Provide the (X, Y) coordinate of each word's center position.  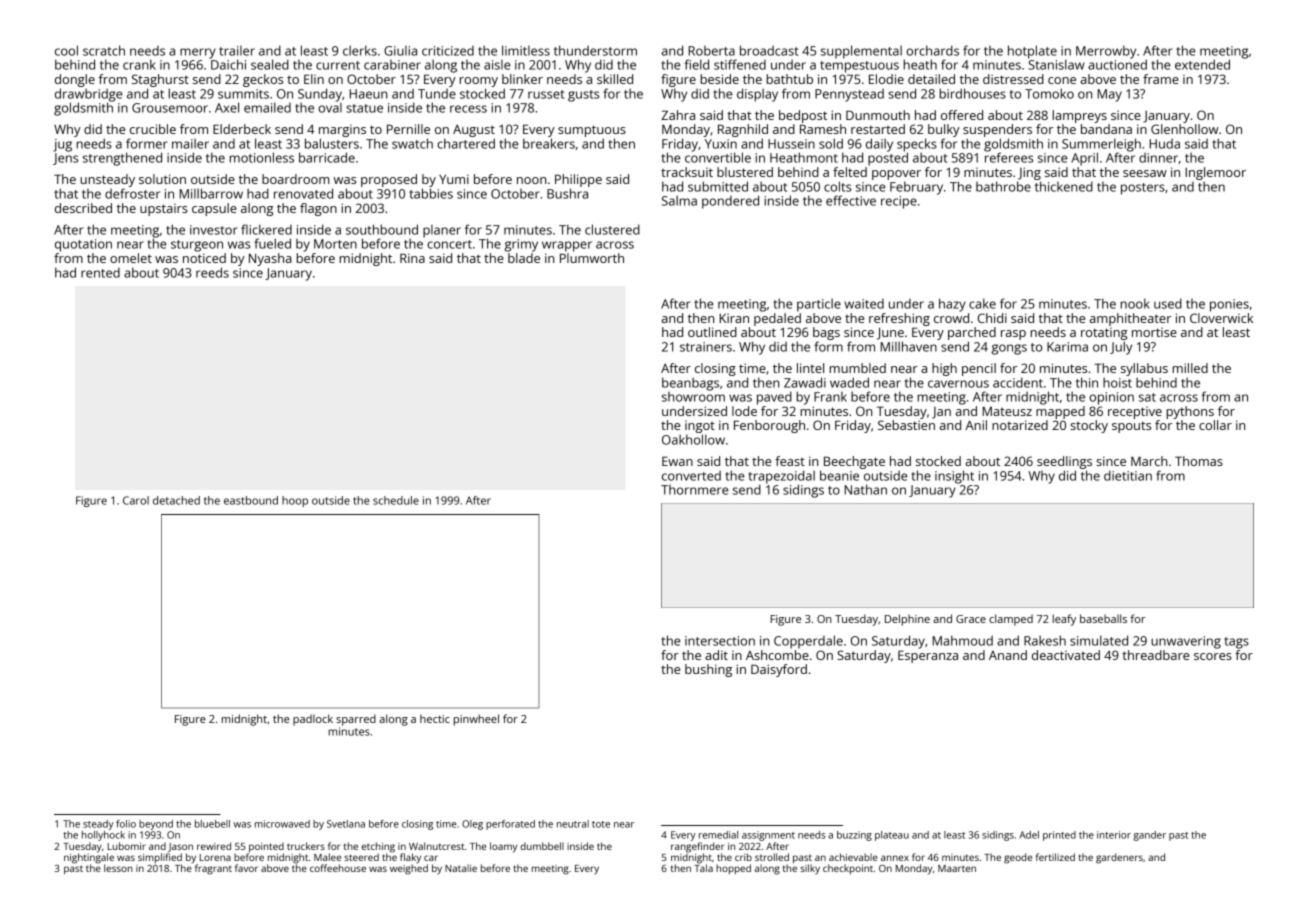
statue (364, 108)
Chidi (992, 318)
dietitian (1128, 475)
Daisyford (779, 670)
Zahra (678, 115)
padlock (313, 720)
